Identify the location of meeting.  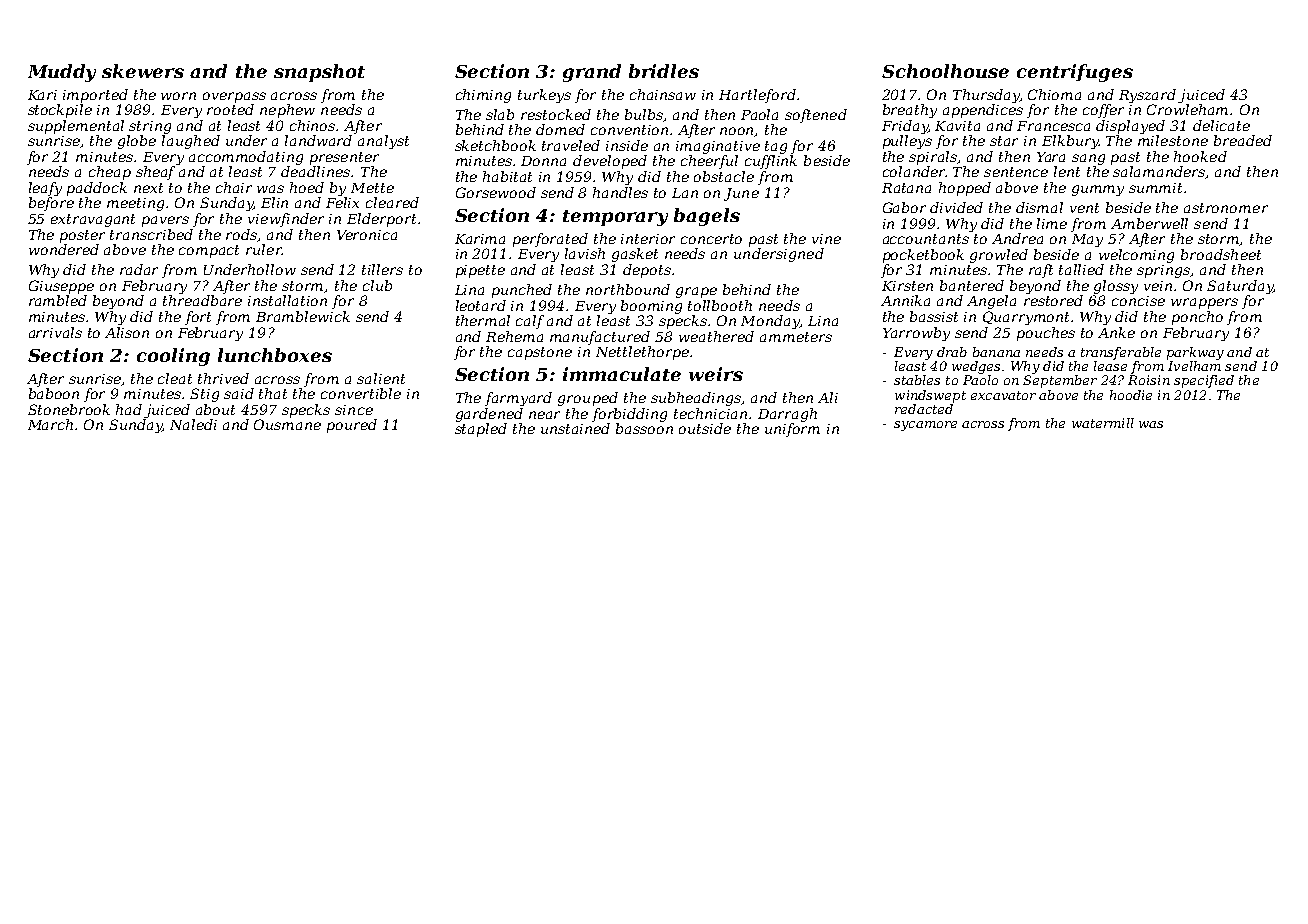
(135, 204).
